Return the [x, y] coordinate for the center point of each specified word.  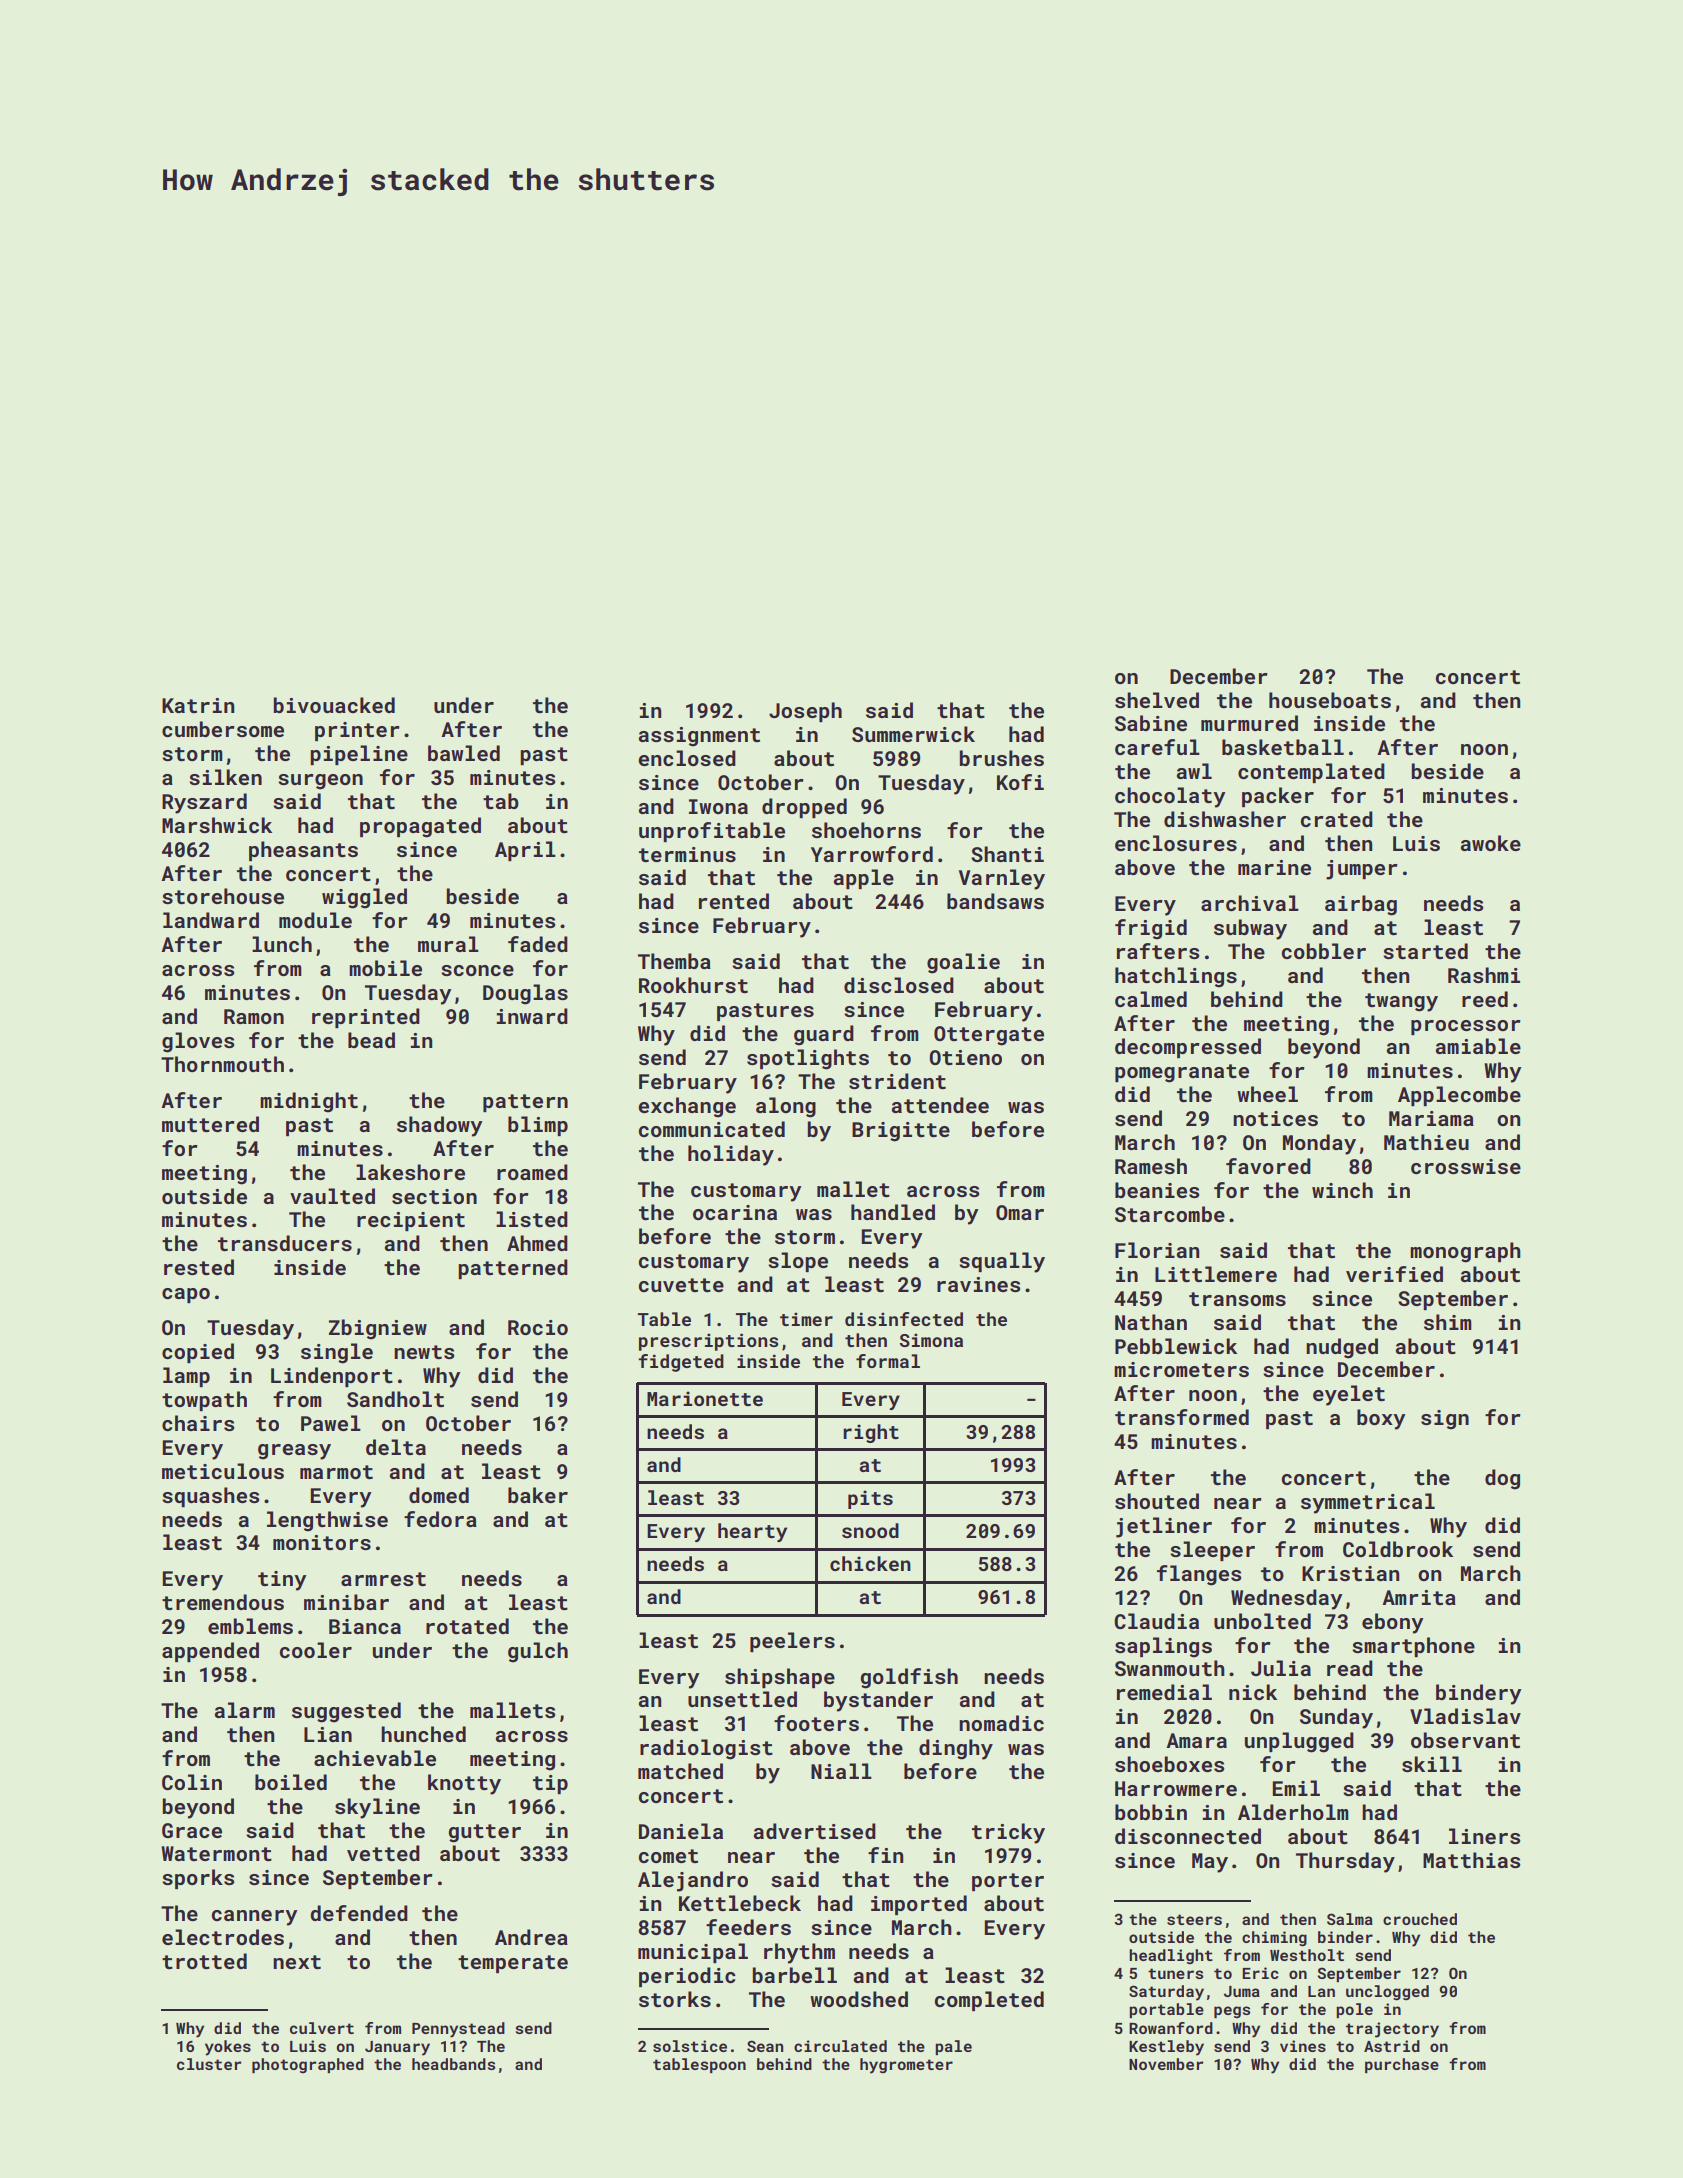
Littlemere [1216, 1274]
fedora [440, 1519]
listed [532, 1219]
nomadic [1001, 1723]
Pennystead [458, 2030]
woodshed [859, 1999]
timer [806, 1319]
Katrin [198, 705]
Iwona [718, 806]
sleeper [1212, 1551]
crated [1337, 819]
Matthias [1471, 1860]
